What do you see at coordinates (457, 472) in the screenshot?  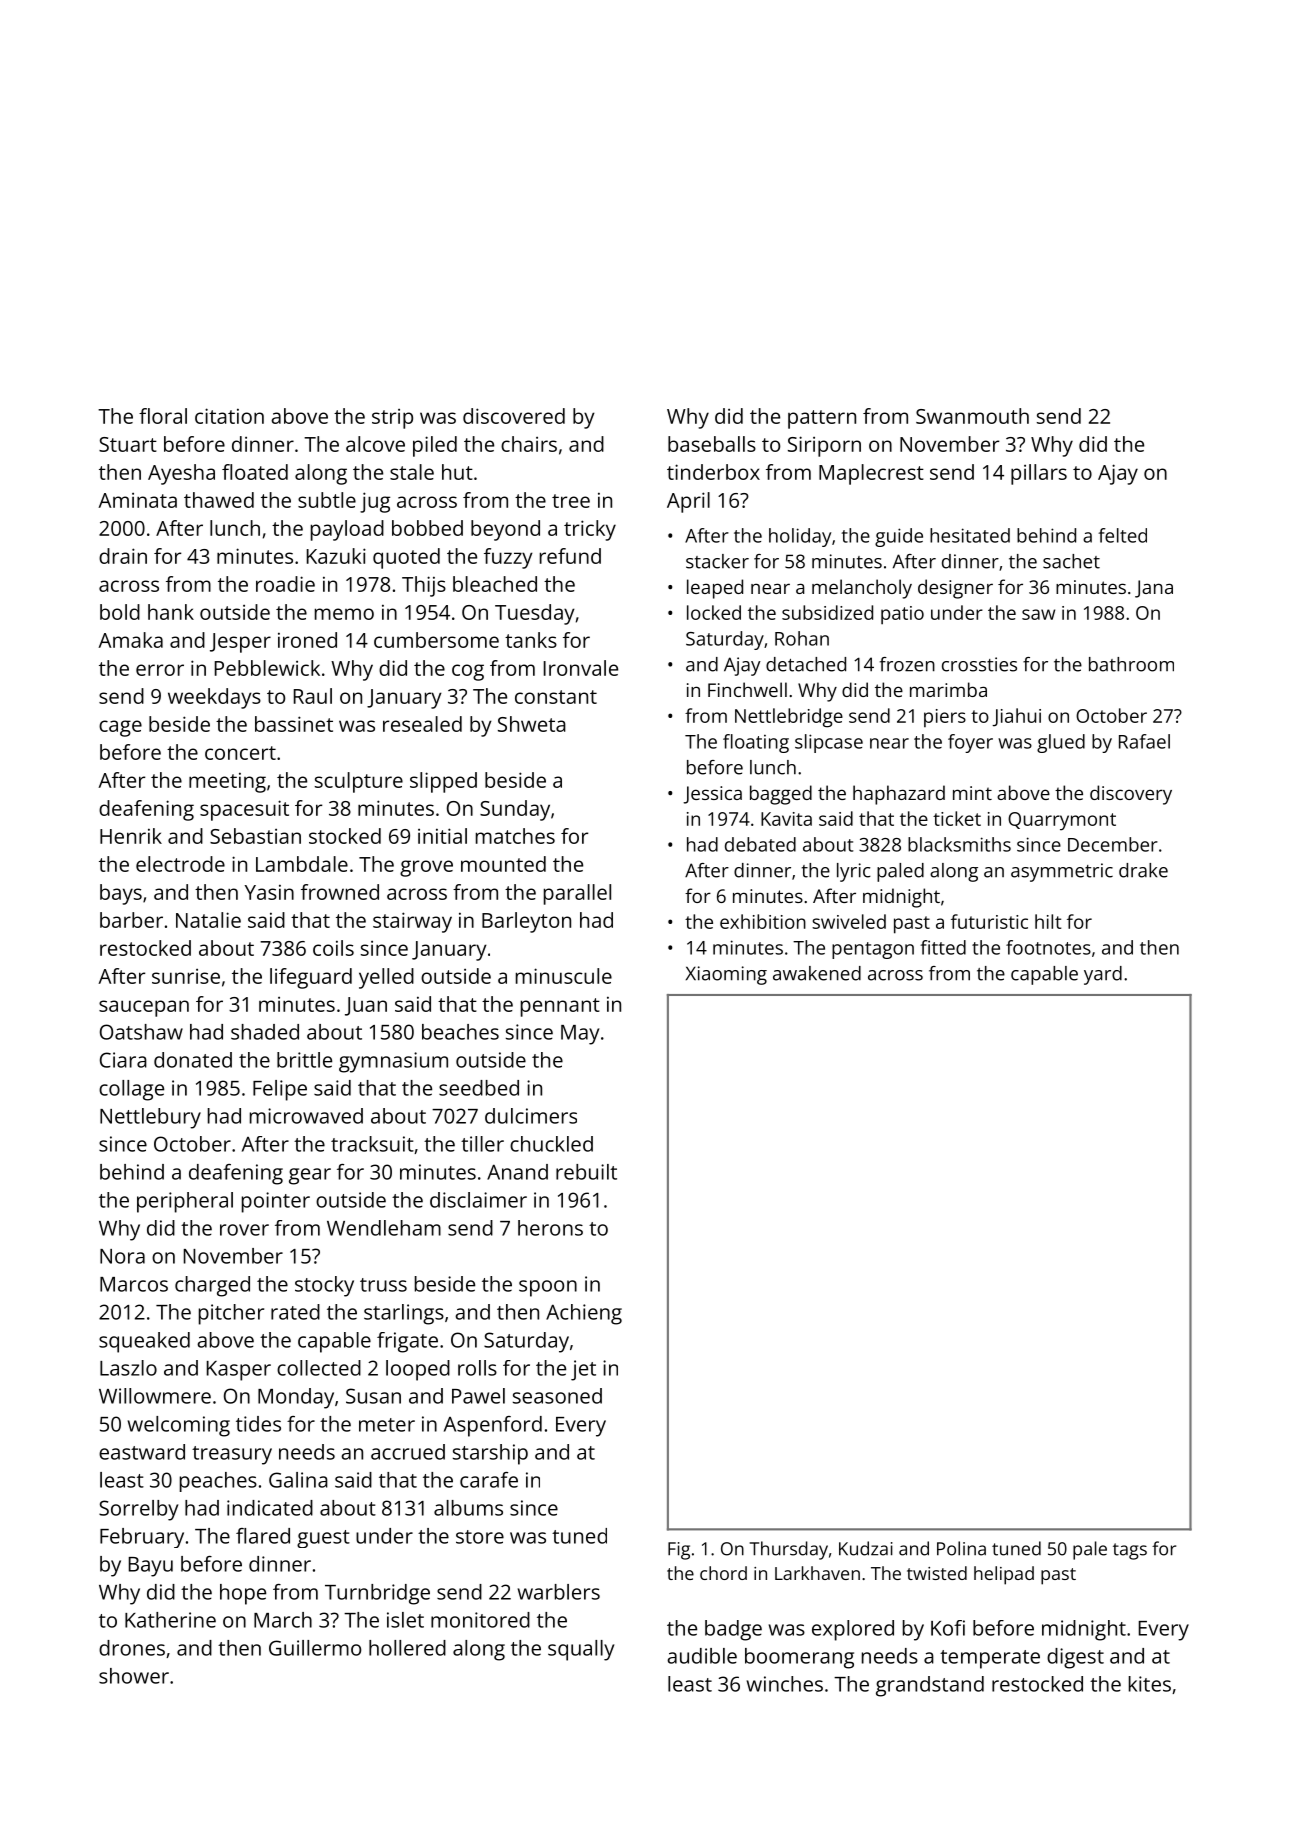 I see `hut` at bounding box center [457, 472].
